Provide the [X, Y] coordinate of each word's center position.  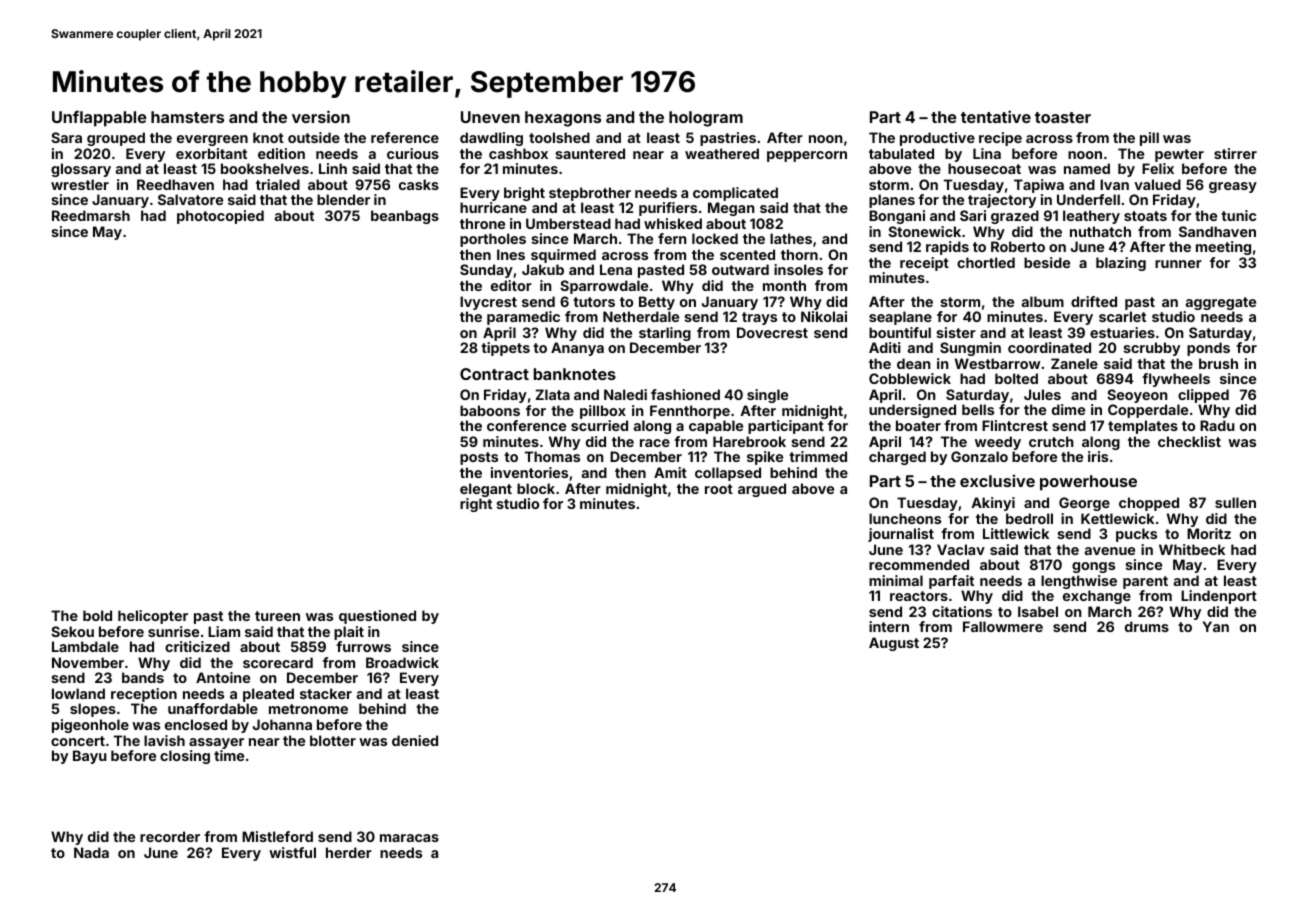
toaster [1063, 117]
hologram [706, 119]
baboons [490, 410]
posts [479, 458]
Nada [91, 852]
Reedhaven [175, 184]
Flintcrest [1015, 425]
